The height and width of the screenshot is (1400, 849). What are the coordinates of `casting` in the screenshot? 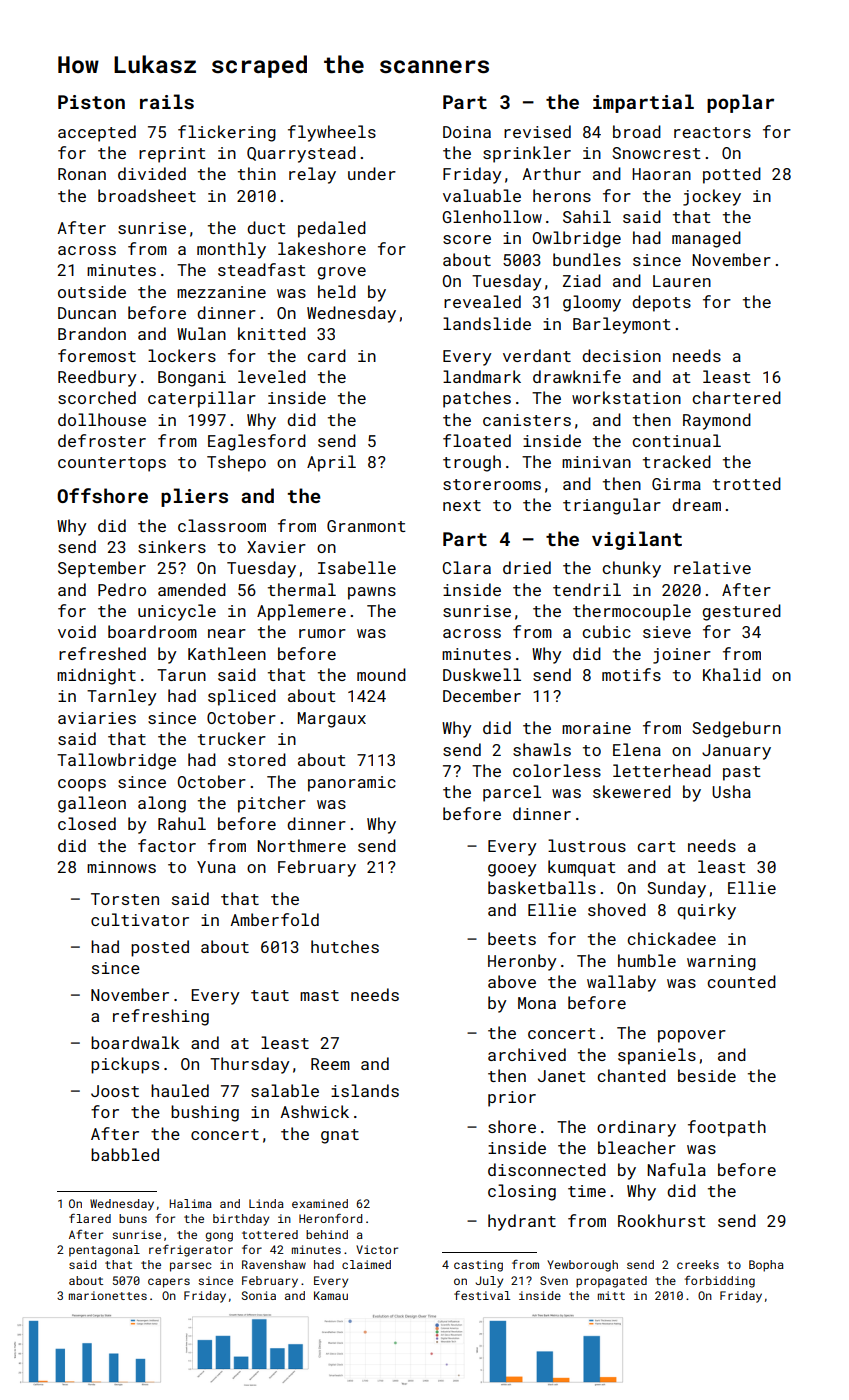 It's located at (478, 1266).
